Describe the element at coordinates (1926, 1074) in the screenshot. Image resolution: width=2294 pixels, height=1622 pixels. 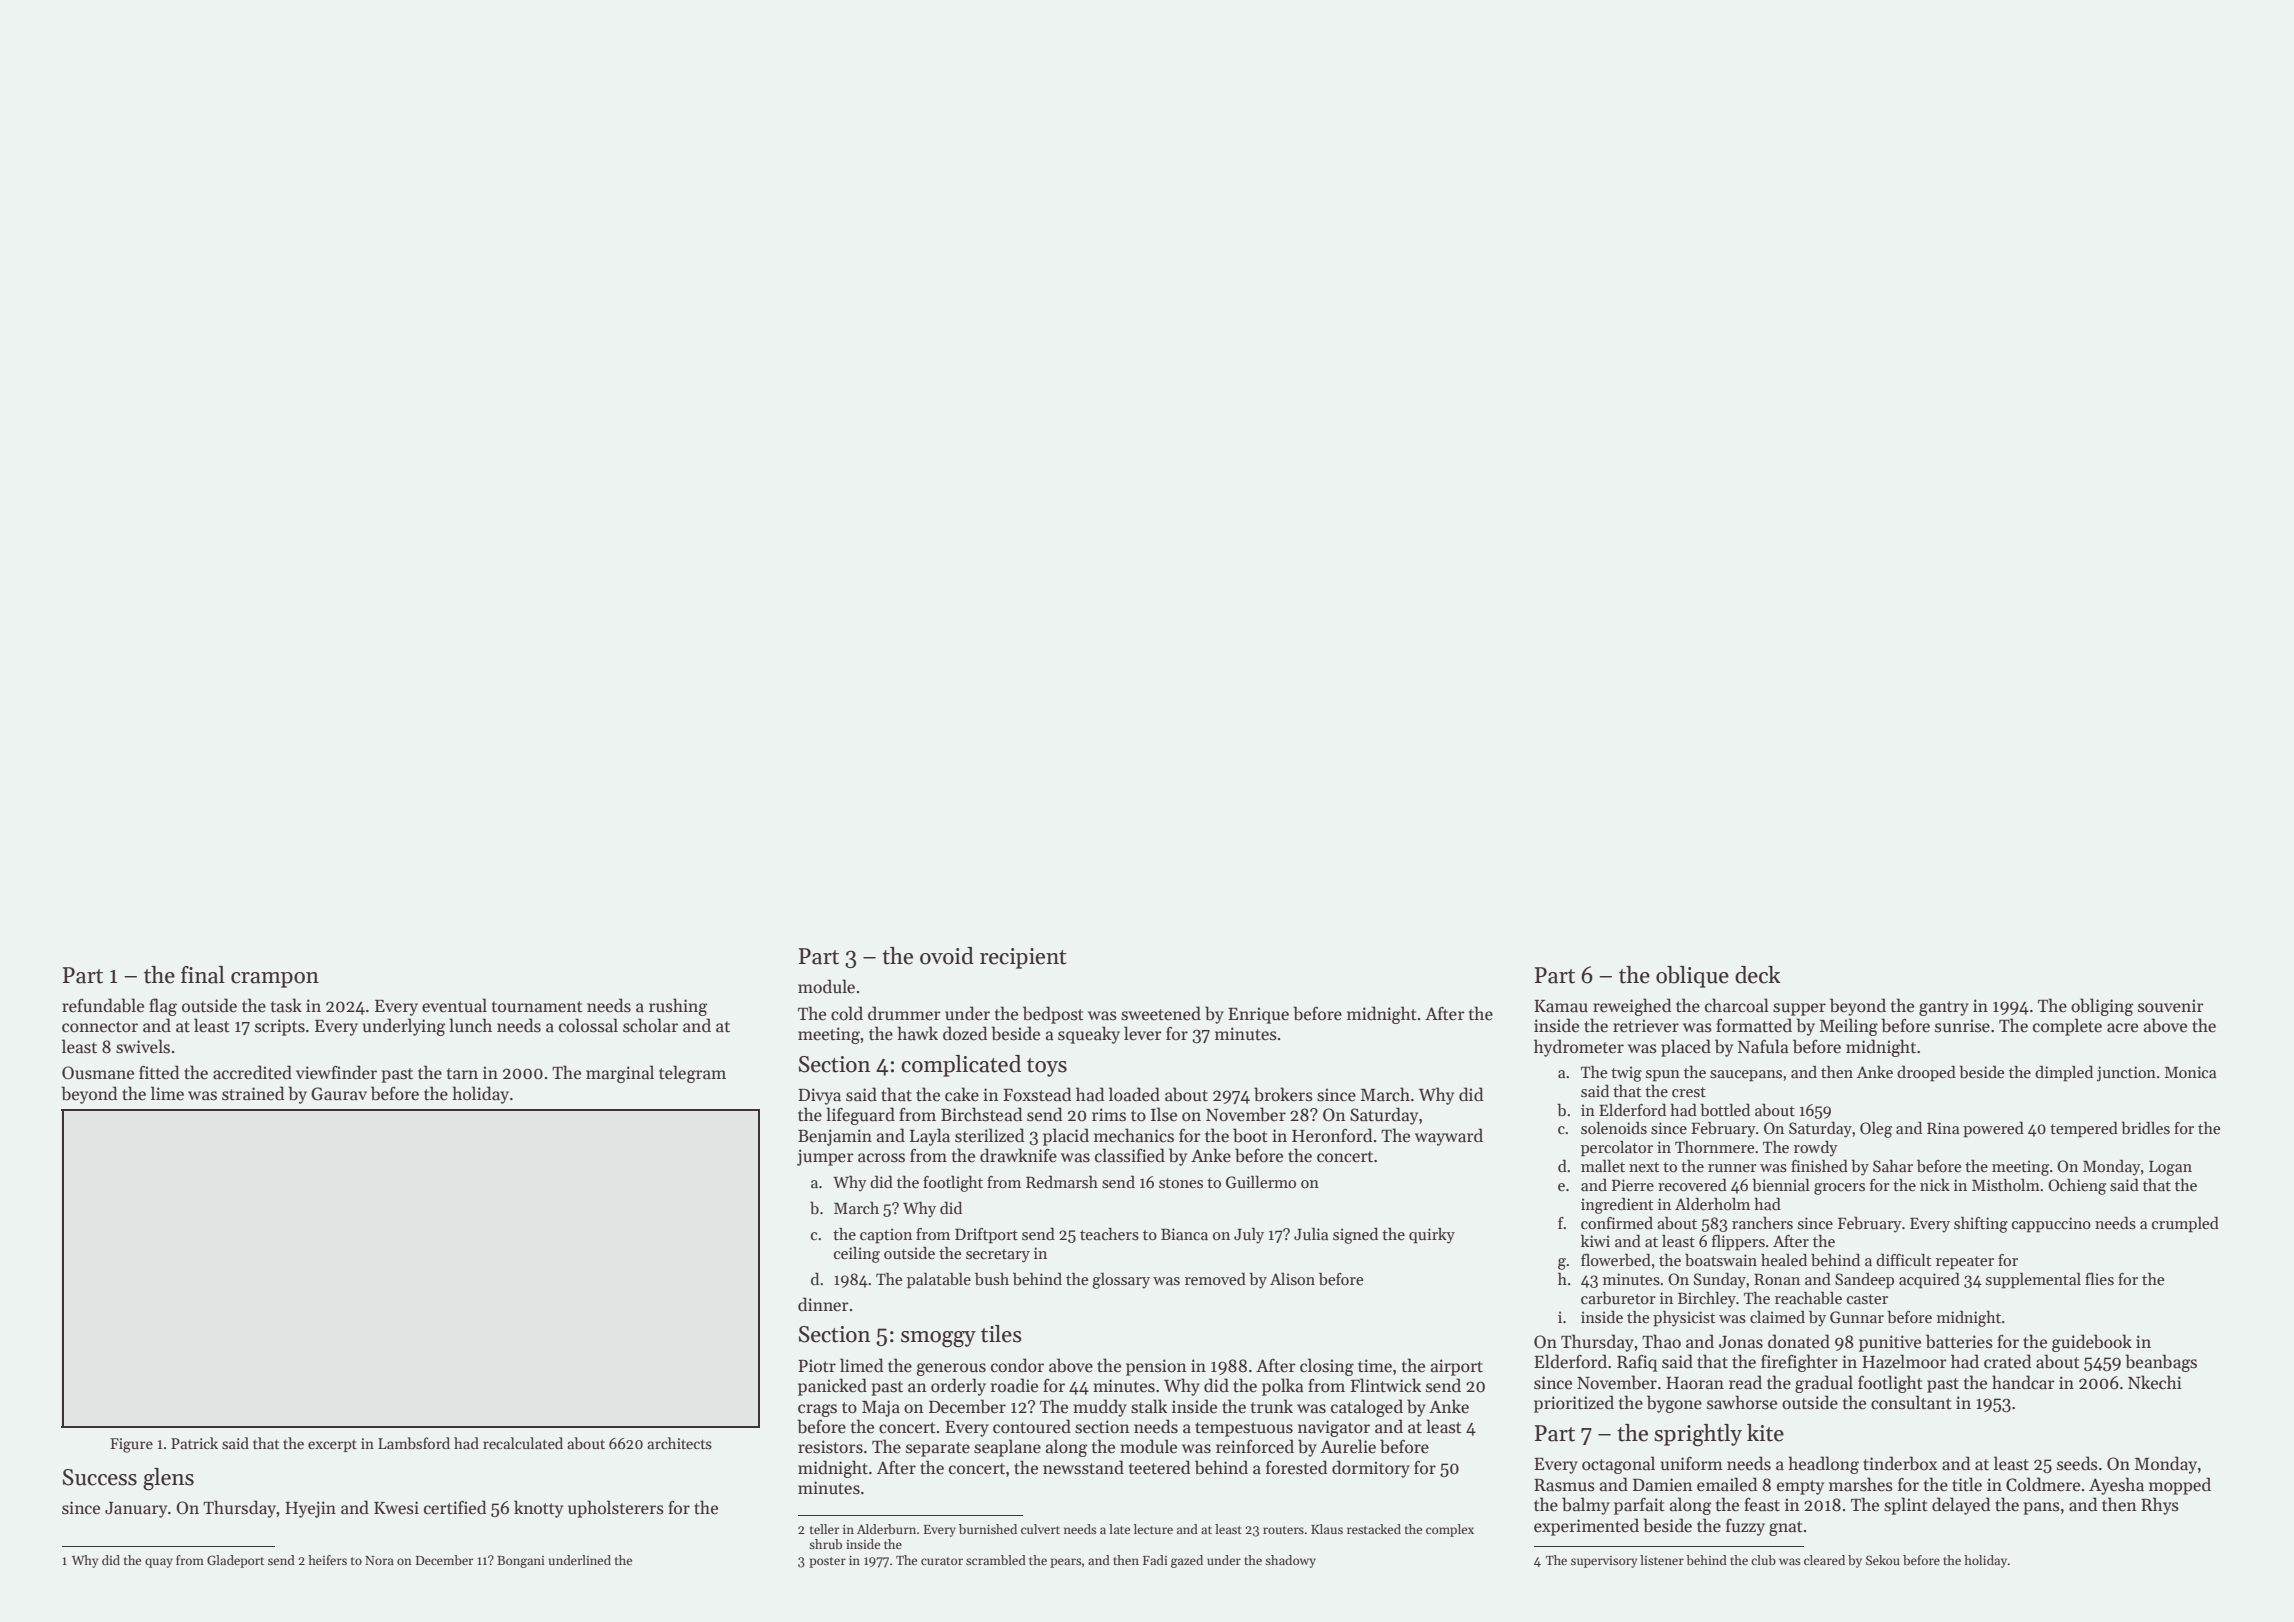
I see `drooped` at that location.
